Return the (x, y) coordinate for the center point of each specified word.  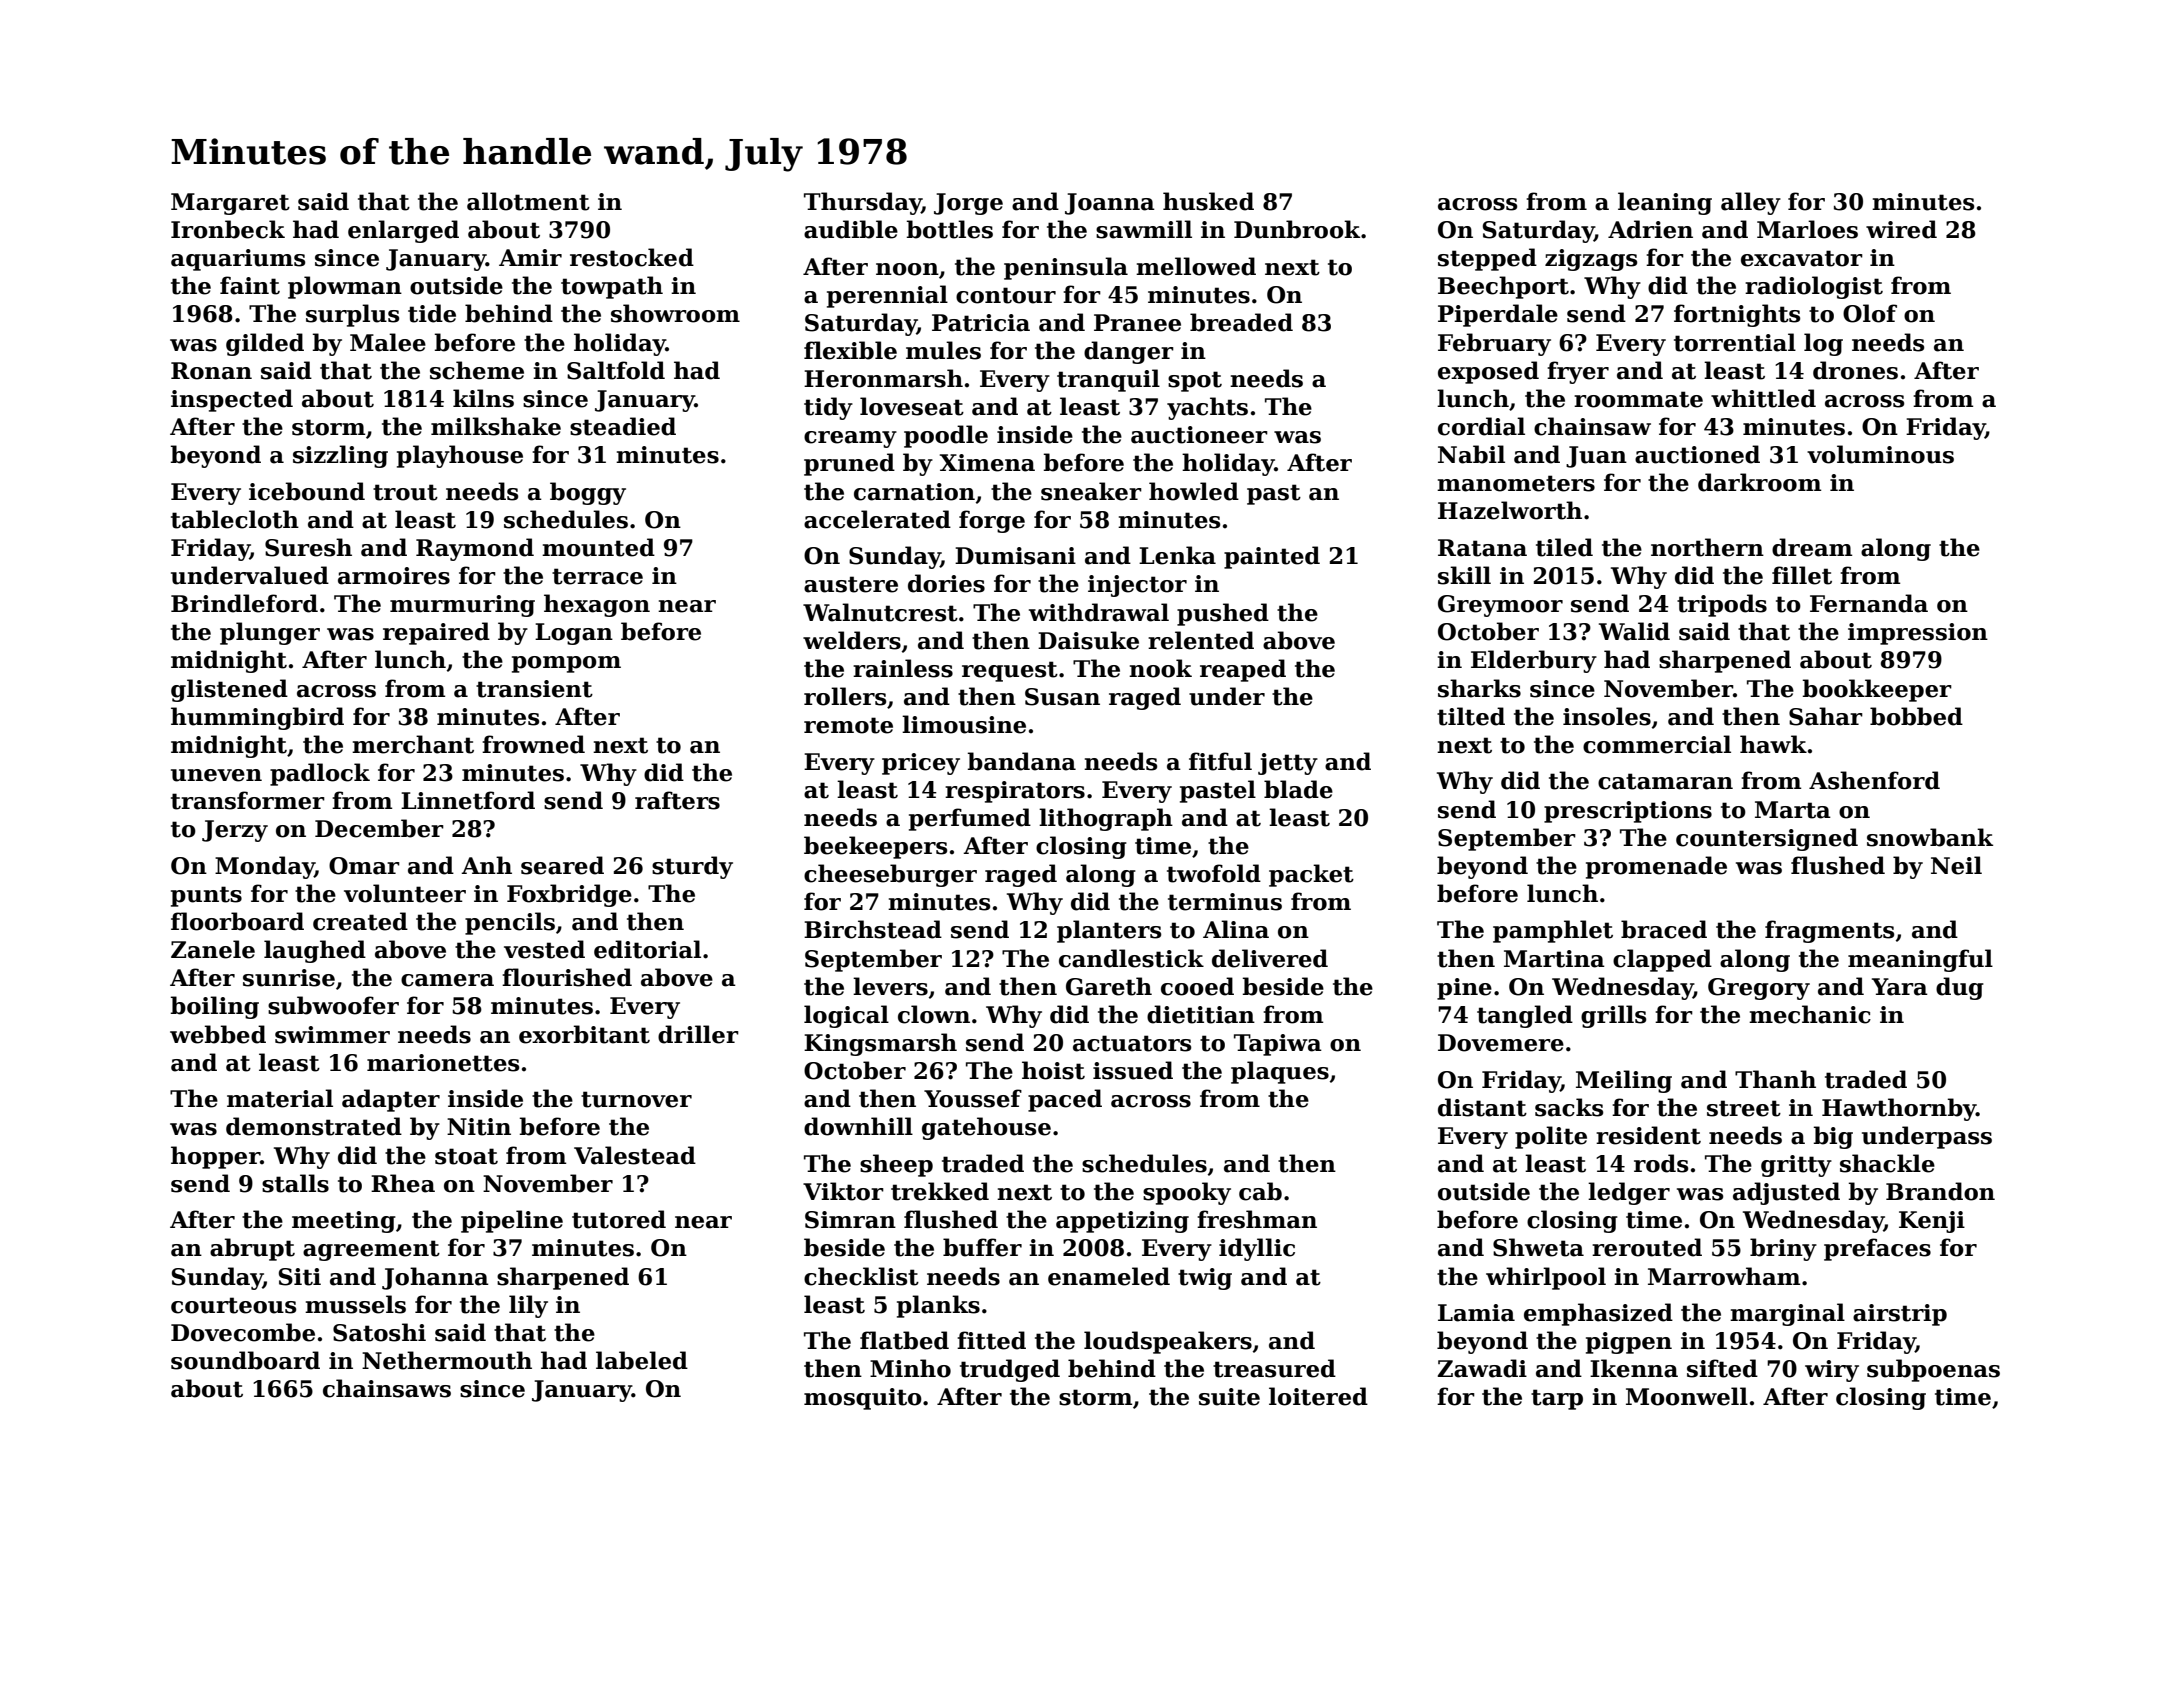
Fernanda (1869, 603)
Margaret (230, 204)
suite (1229, 1397)
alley (1751, 203)
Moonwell (1687, 1396)
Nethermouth (447, 1360)
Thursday (863, 203)
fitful (1220, 761)
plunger (270, 633)
